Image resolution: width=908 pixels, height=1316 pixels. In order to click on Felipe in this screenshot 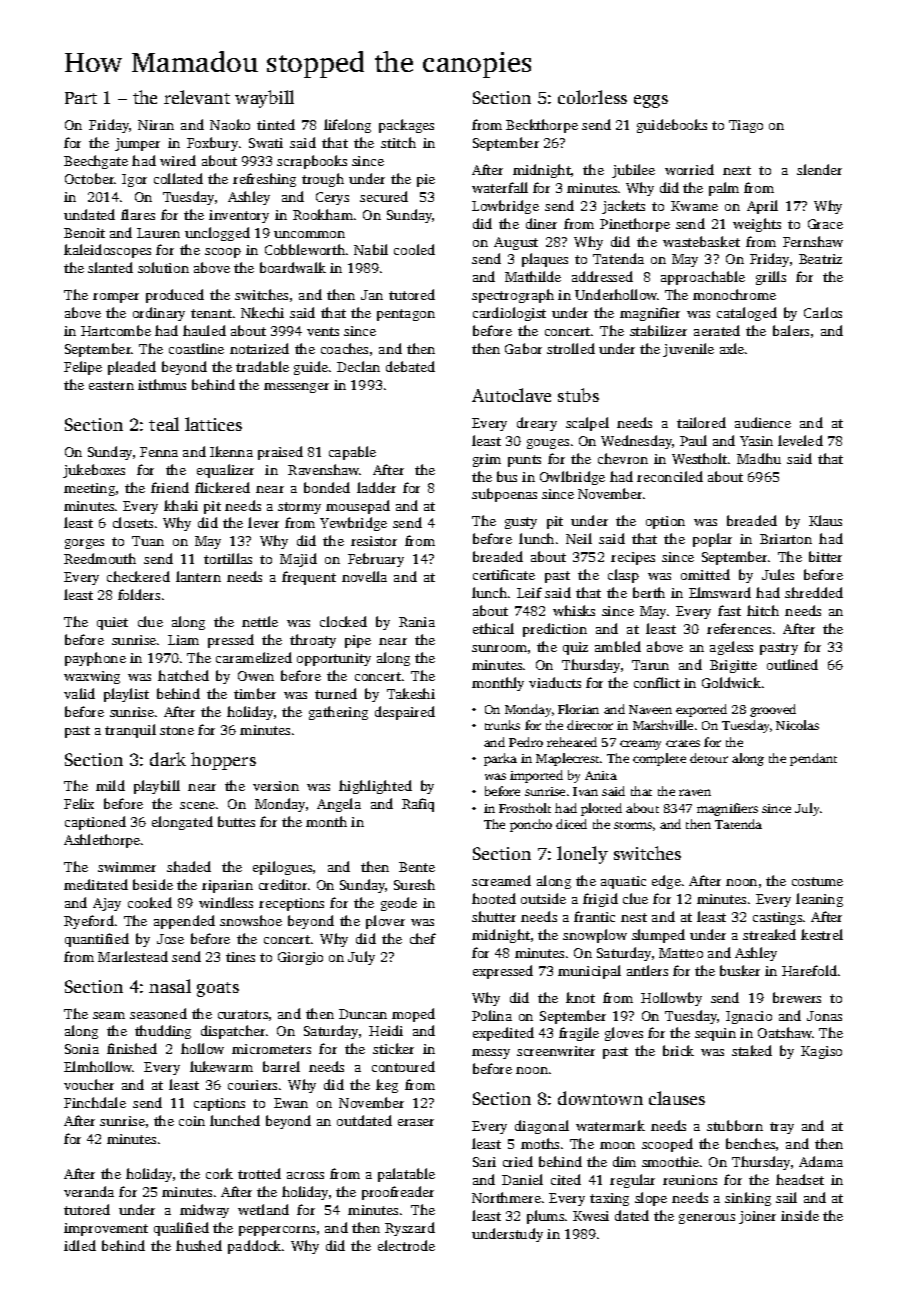, I will do `click(83, 368)`.
